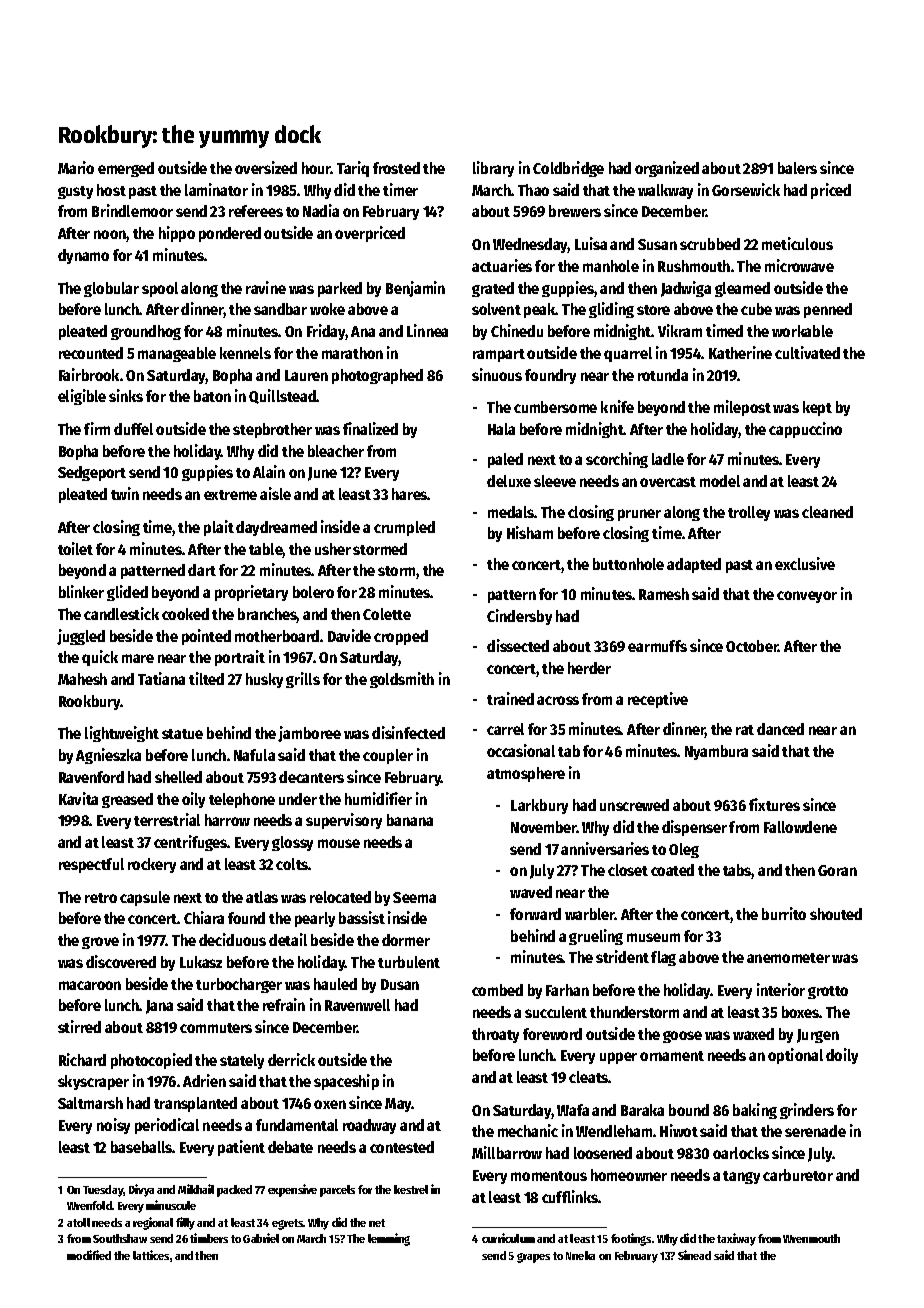  What do you see at coordinates (396, 168) in the page?
I see `frosted` at bounding box center [396, 168].
